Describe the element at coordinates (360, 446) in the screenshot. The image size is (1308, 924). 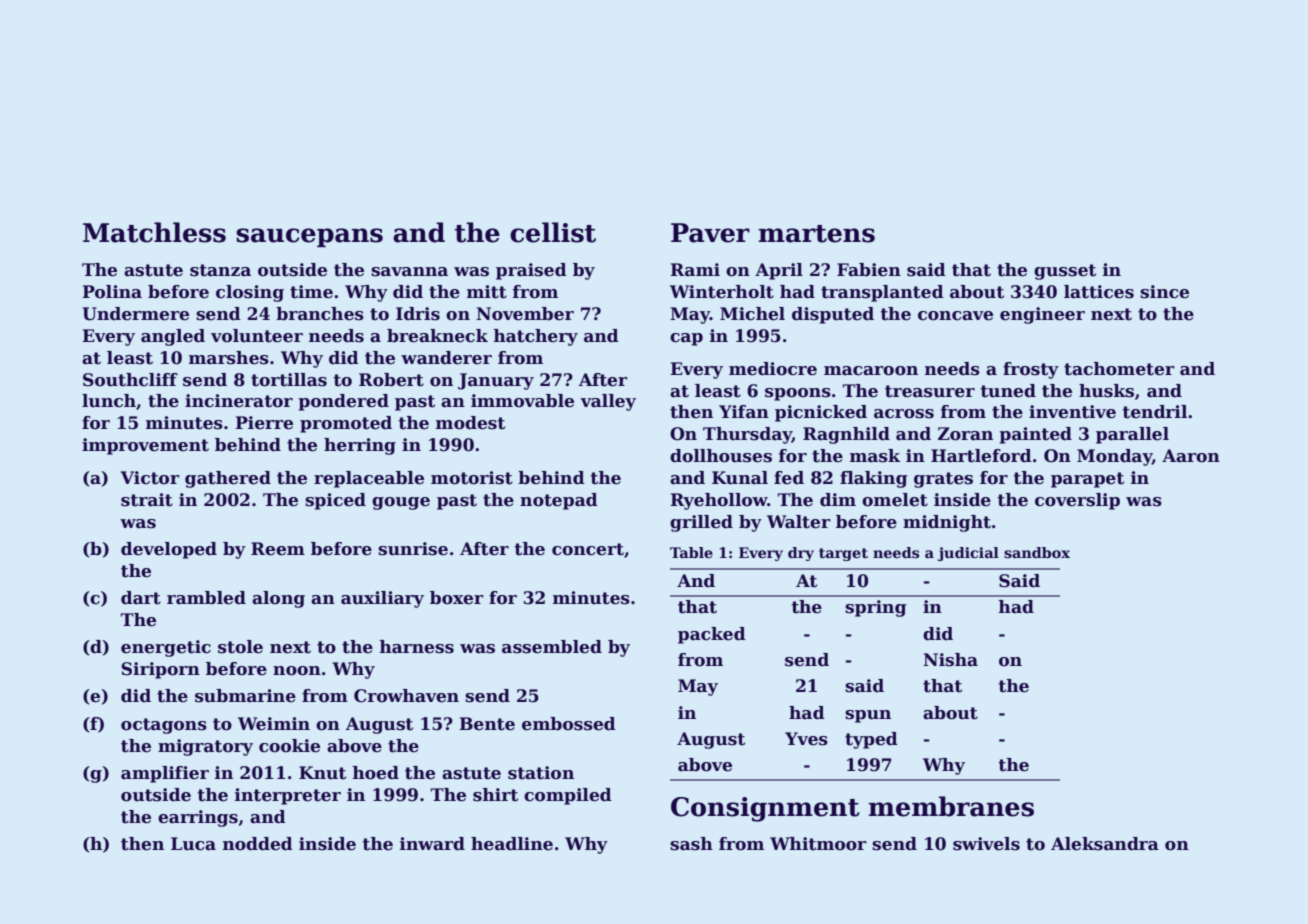
I see `herring` at that location.
